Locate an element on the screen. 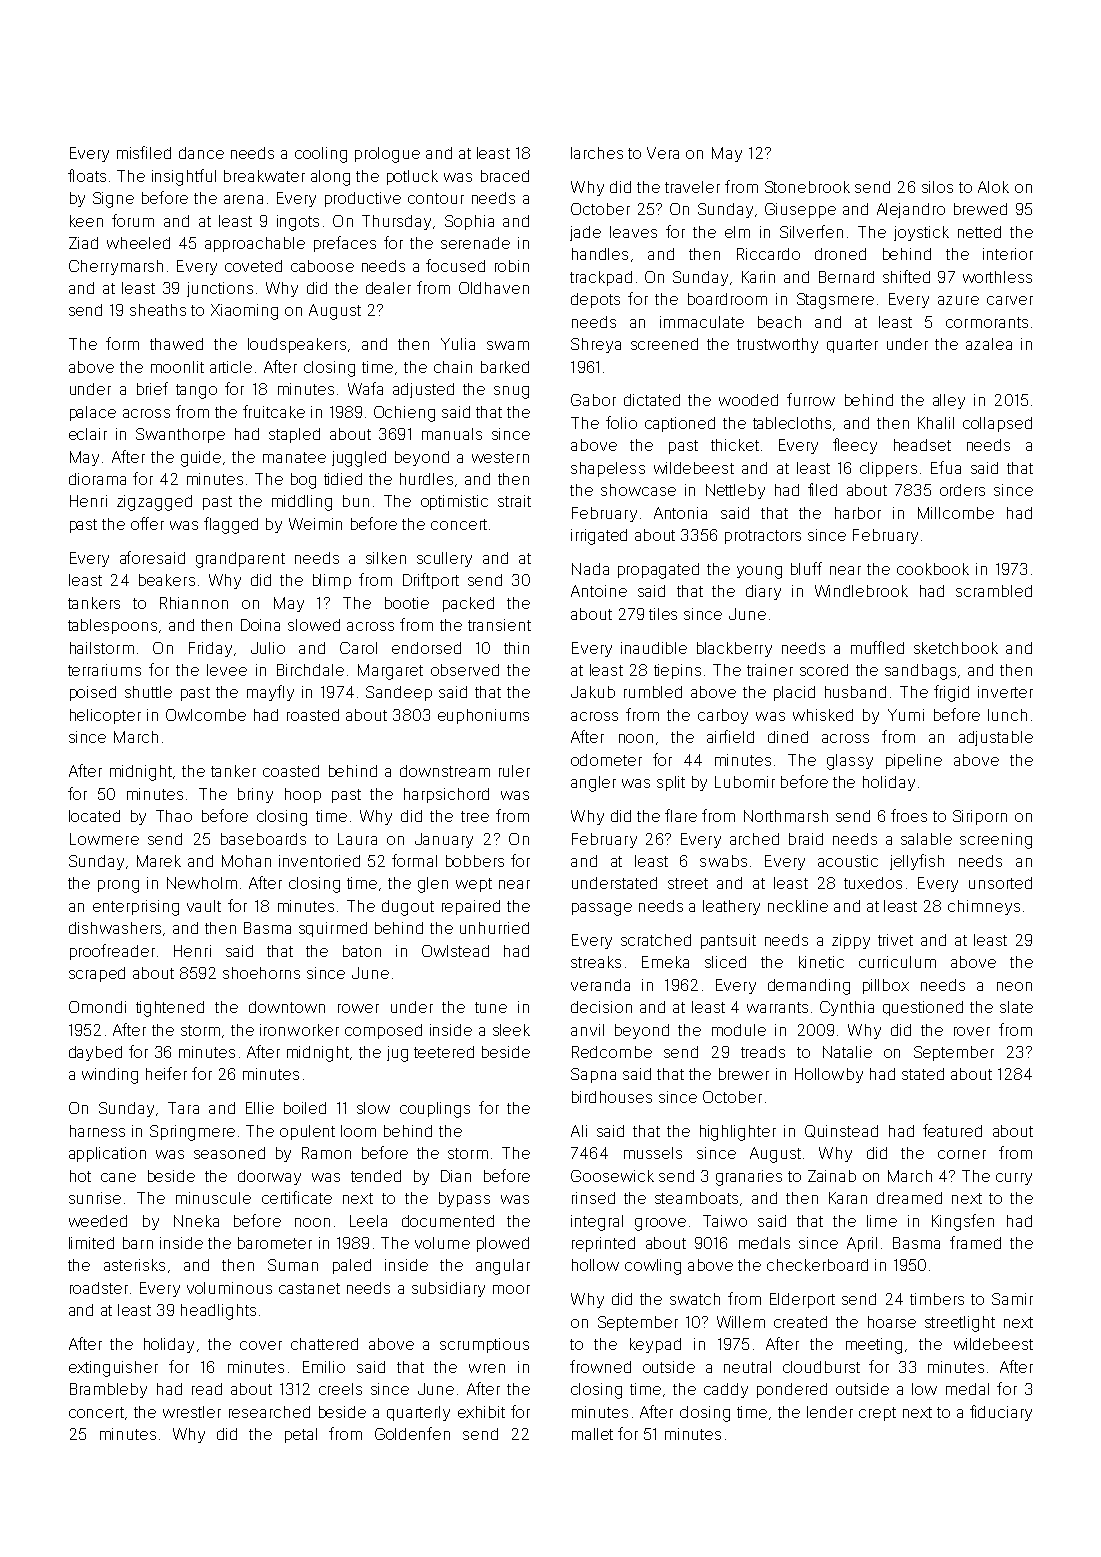  tune is located at coordinates (491, 1007).
